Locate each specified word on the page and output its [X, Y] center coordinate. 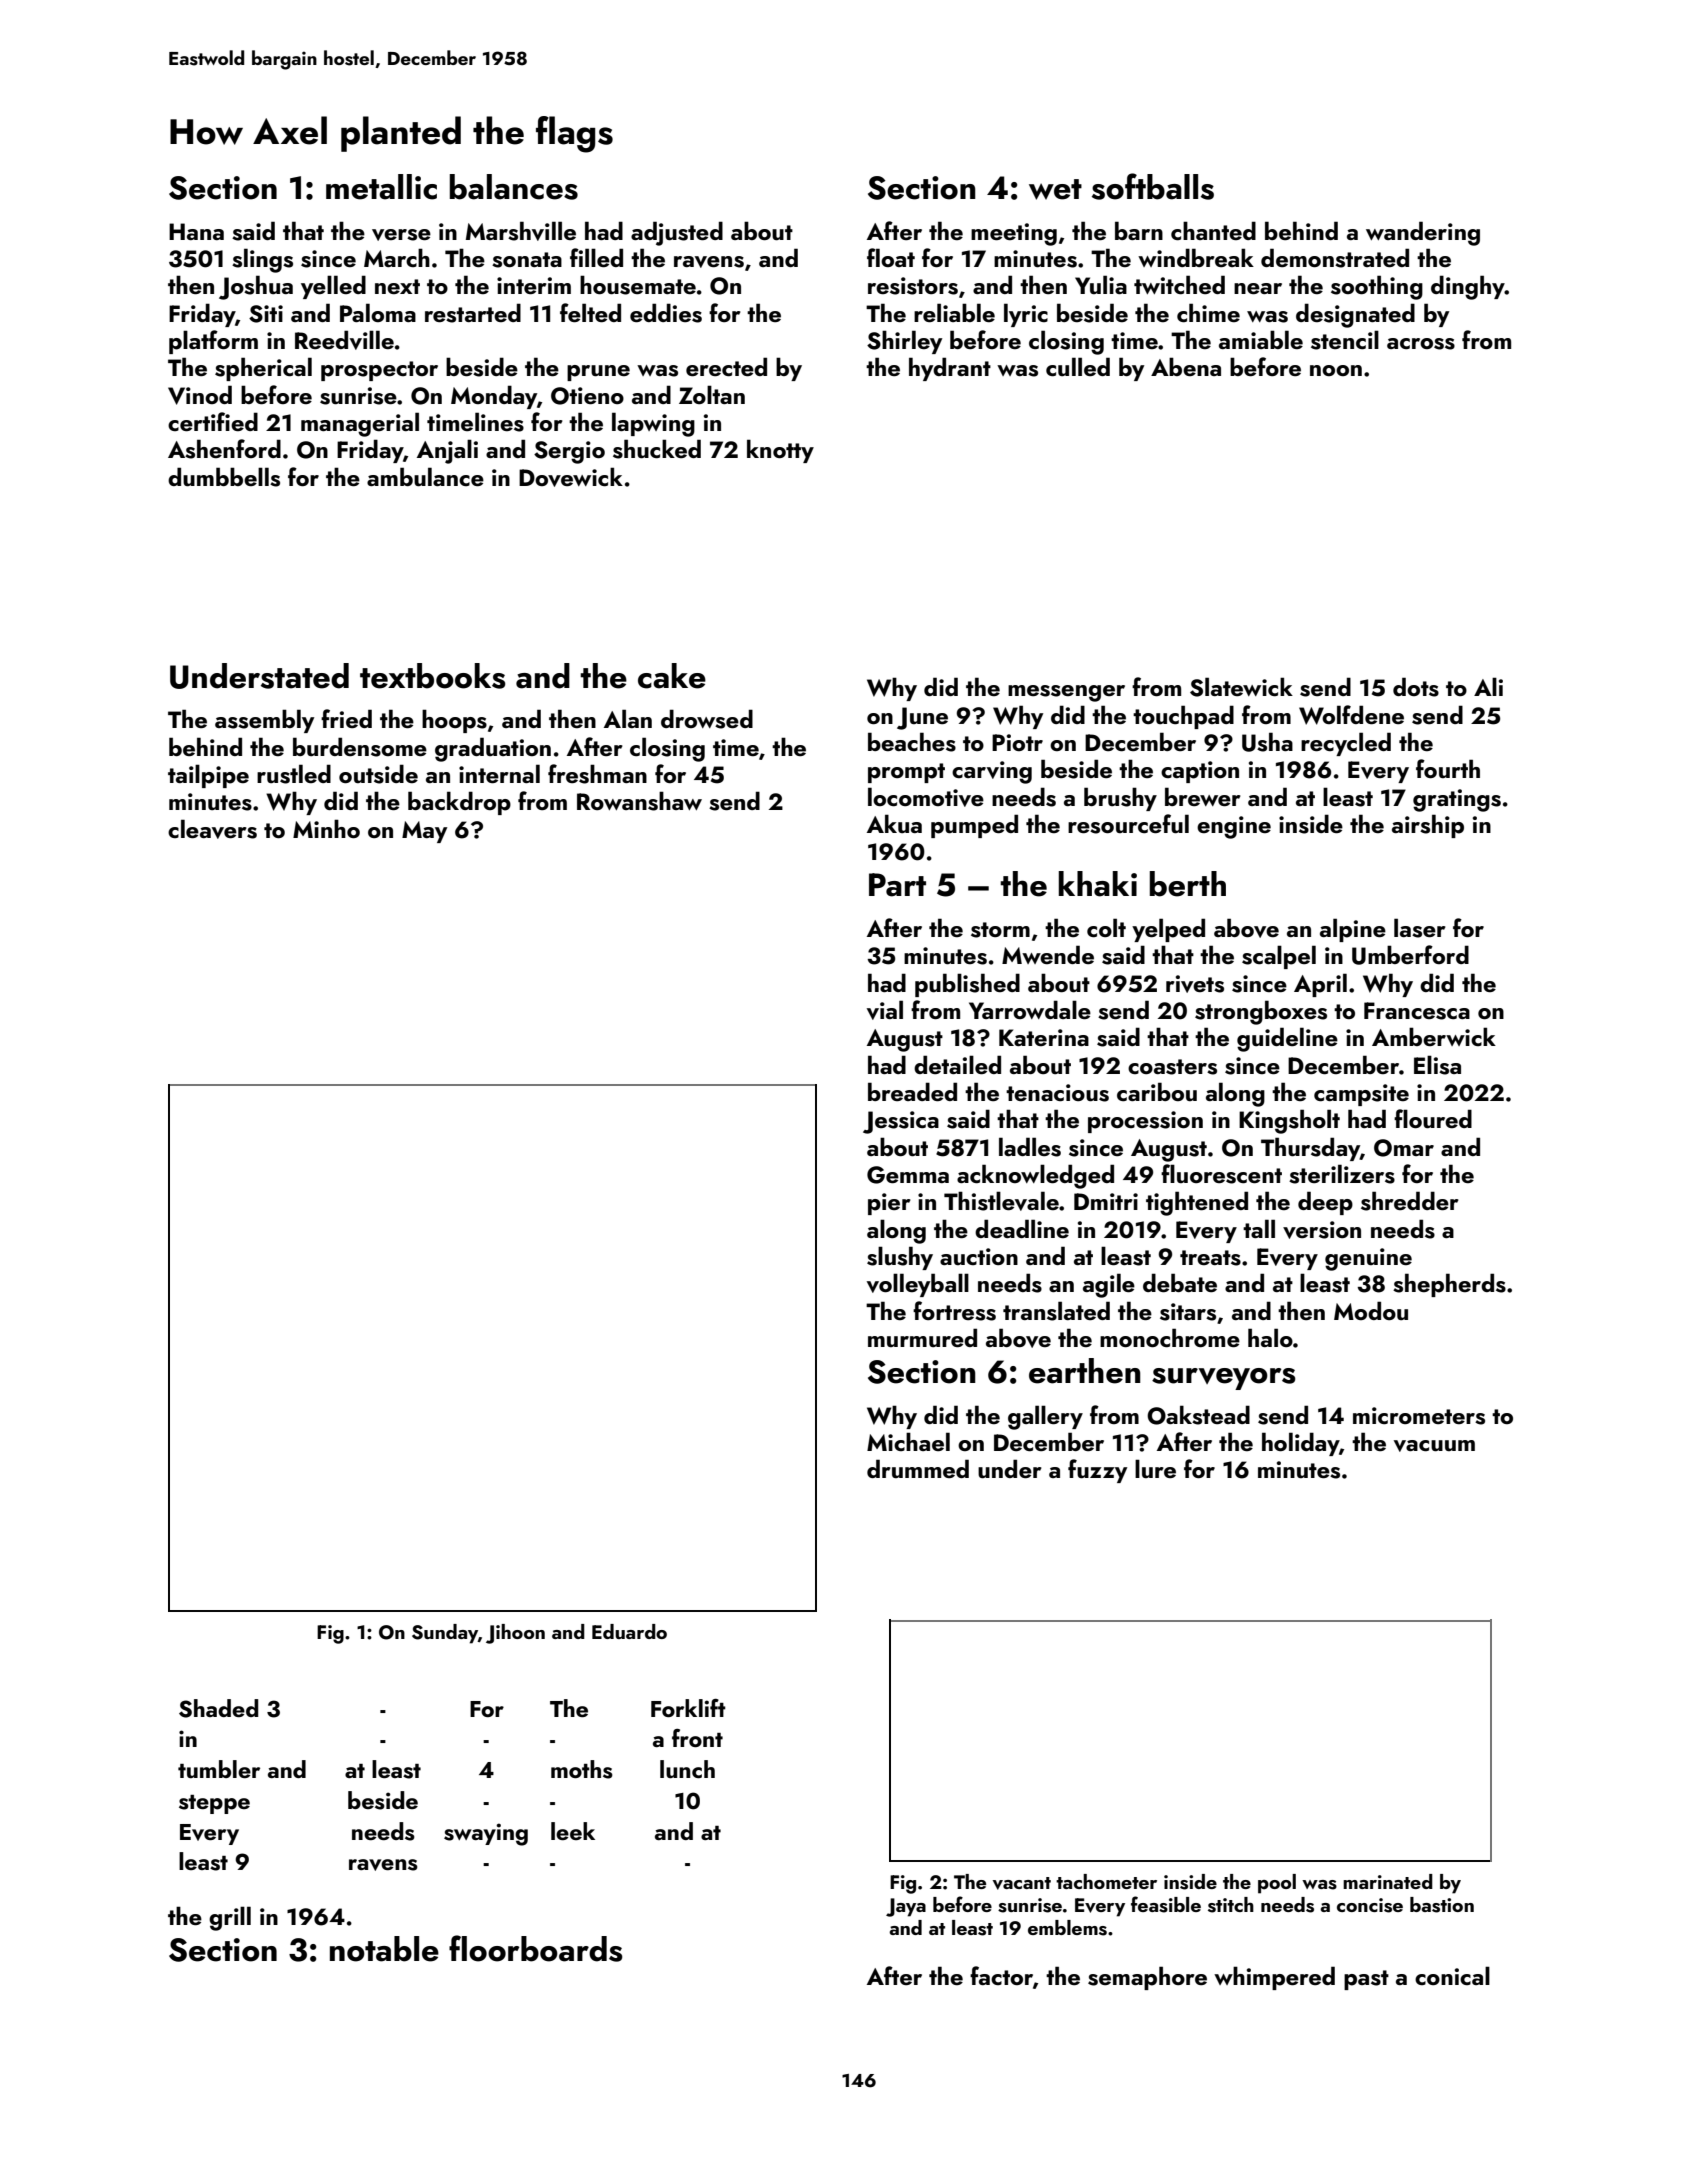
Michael [908, 1441]
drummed [918, 1468]
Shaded [218, 1708]
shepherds [1449, 1285]
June [922, 718]
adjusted [677, 233]
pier [889, 1204]
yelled [333, 287]
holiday [1300, 1444]
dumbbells [224, 477]
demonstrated [1335, 258]
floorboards [536, 1948]
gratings [1457, 800]
